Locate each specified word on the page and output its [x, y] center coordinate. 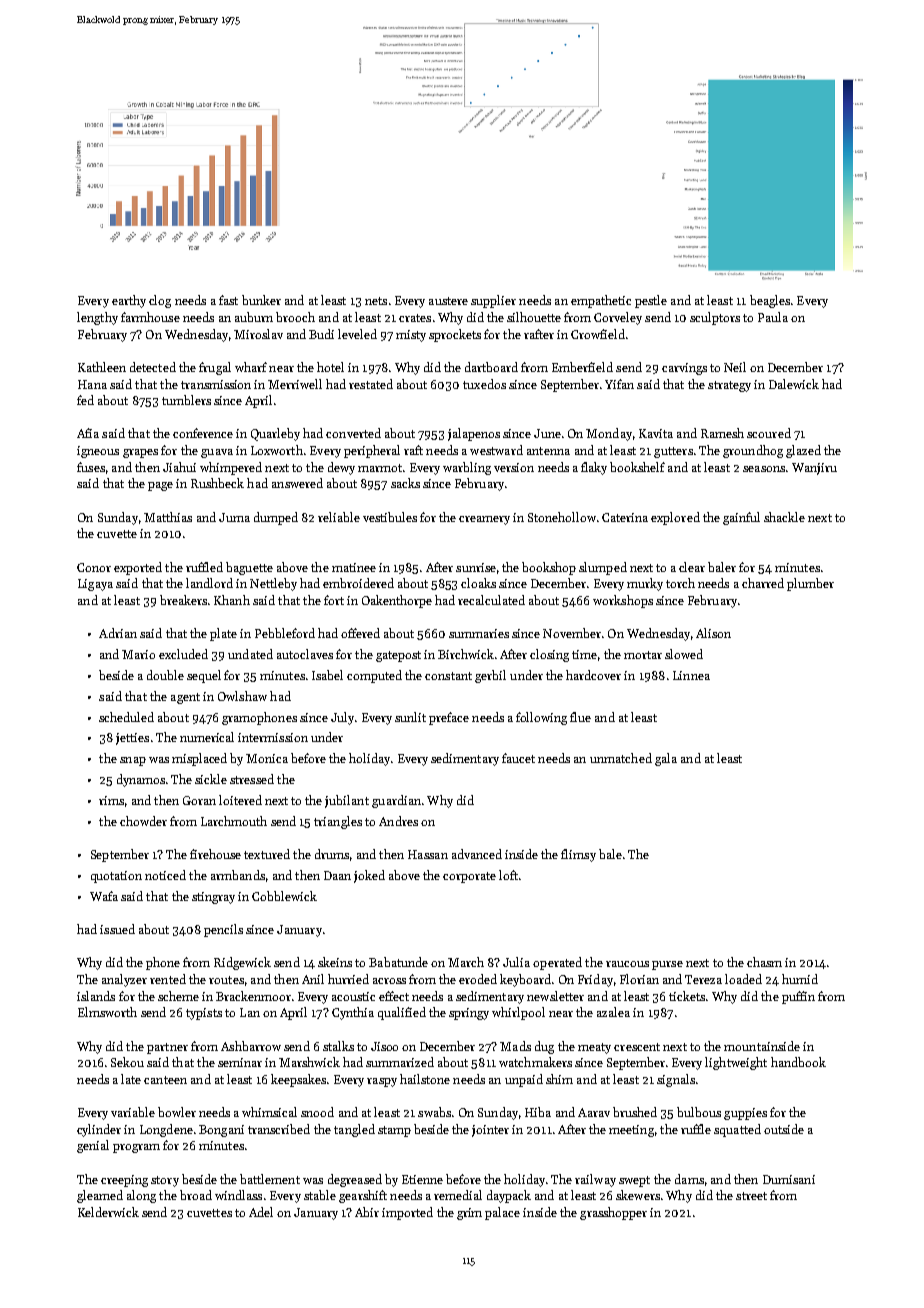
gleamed [100, 1196]
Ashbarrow [251, 1046]
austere [448, 301]
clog [160, 301]
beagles [770, 301]
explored [675, 518]
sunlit [410, 717]
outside [784, 1129]
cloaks [478, 583]
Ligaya [95, 585]
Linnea [691, 675]
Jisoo [384, 1046]
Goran [199, 800]
